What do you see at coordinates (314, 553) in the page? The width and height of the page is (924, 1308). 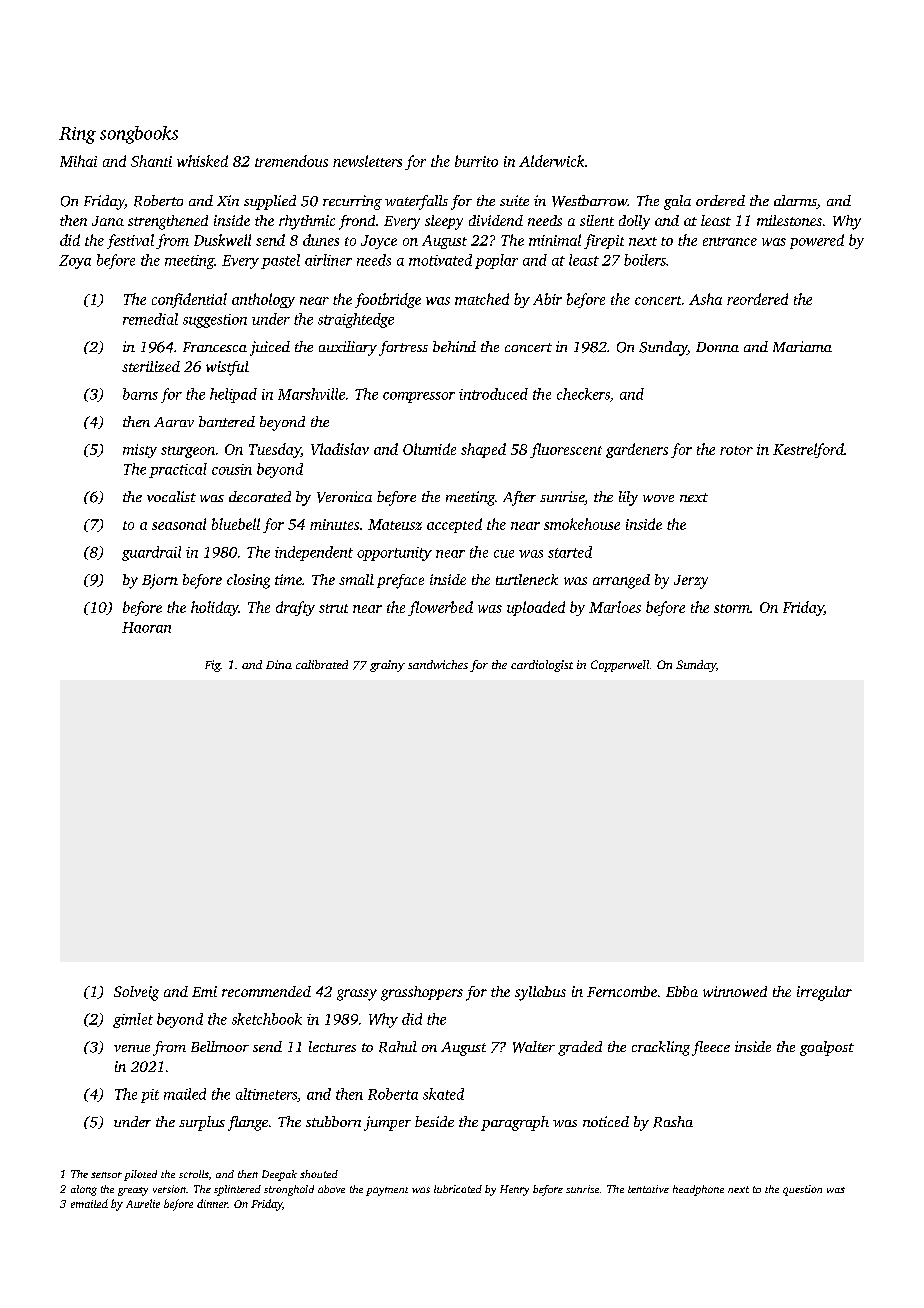 I see `independent` at bounding box center [314, 553].
